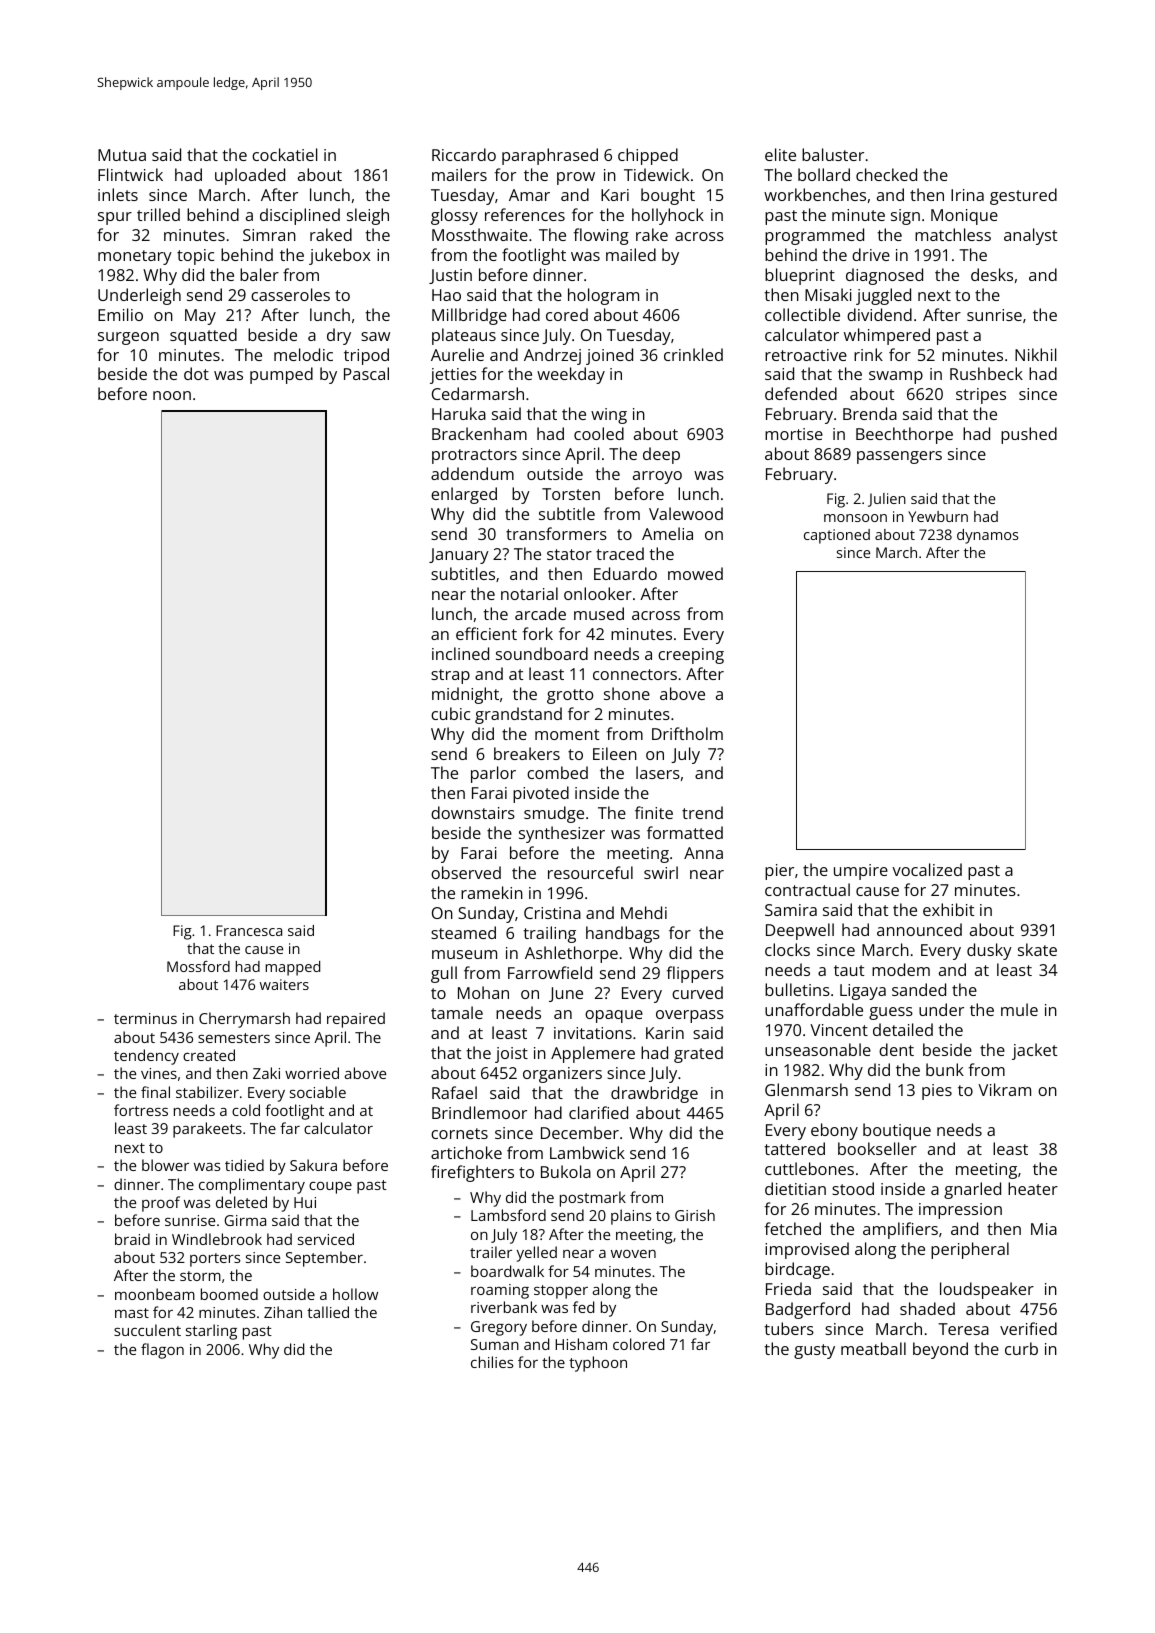 Image resolution: width=1155 pixels, height=1633 pixels. What do you see at coordinates (687, 733) in the screenshot?
I see `Driftholm` at bounding box center [687, 733].
